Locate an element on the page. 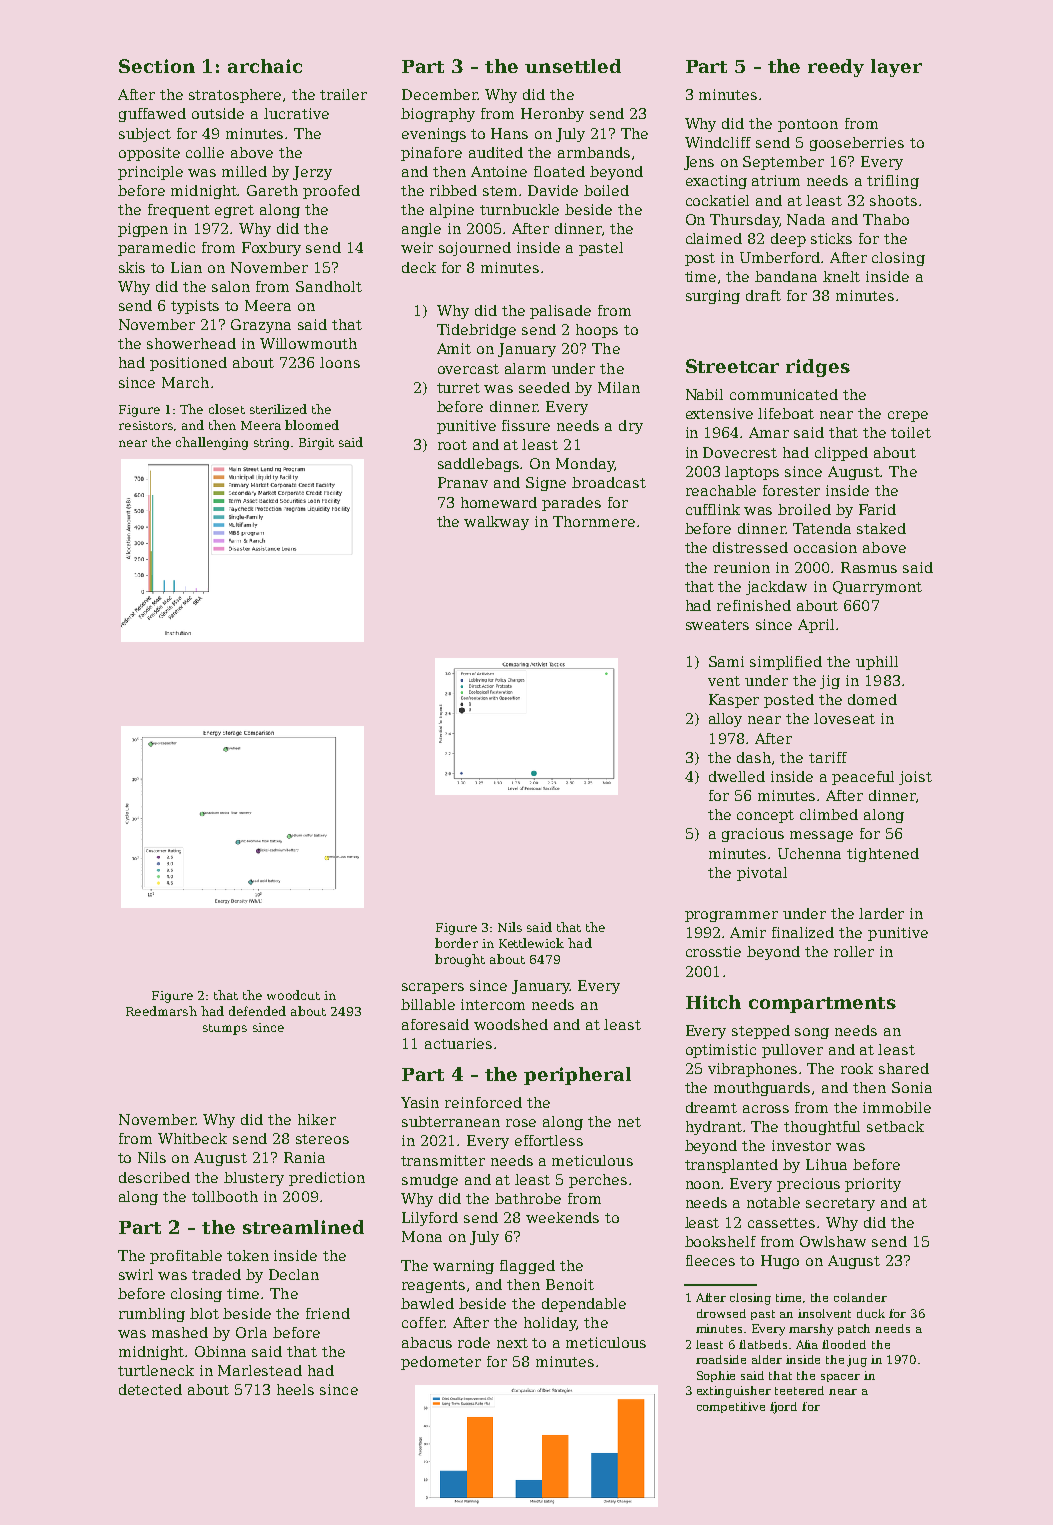 This page has width=1053, height=1525. hiker is located at coordinates (317, 1119).
